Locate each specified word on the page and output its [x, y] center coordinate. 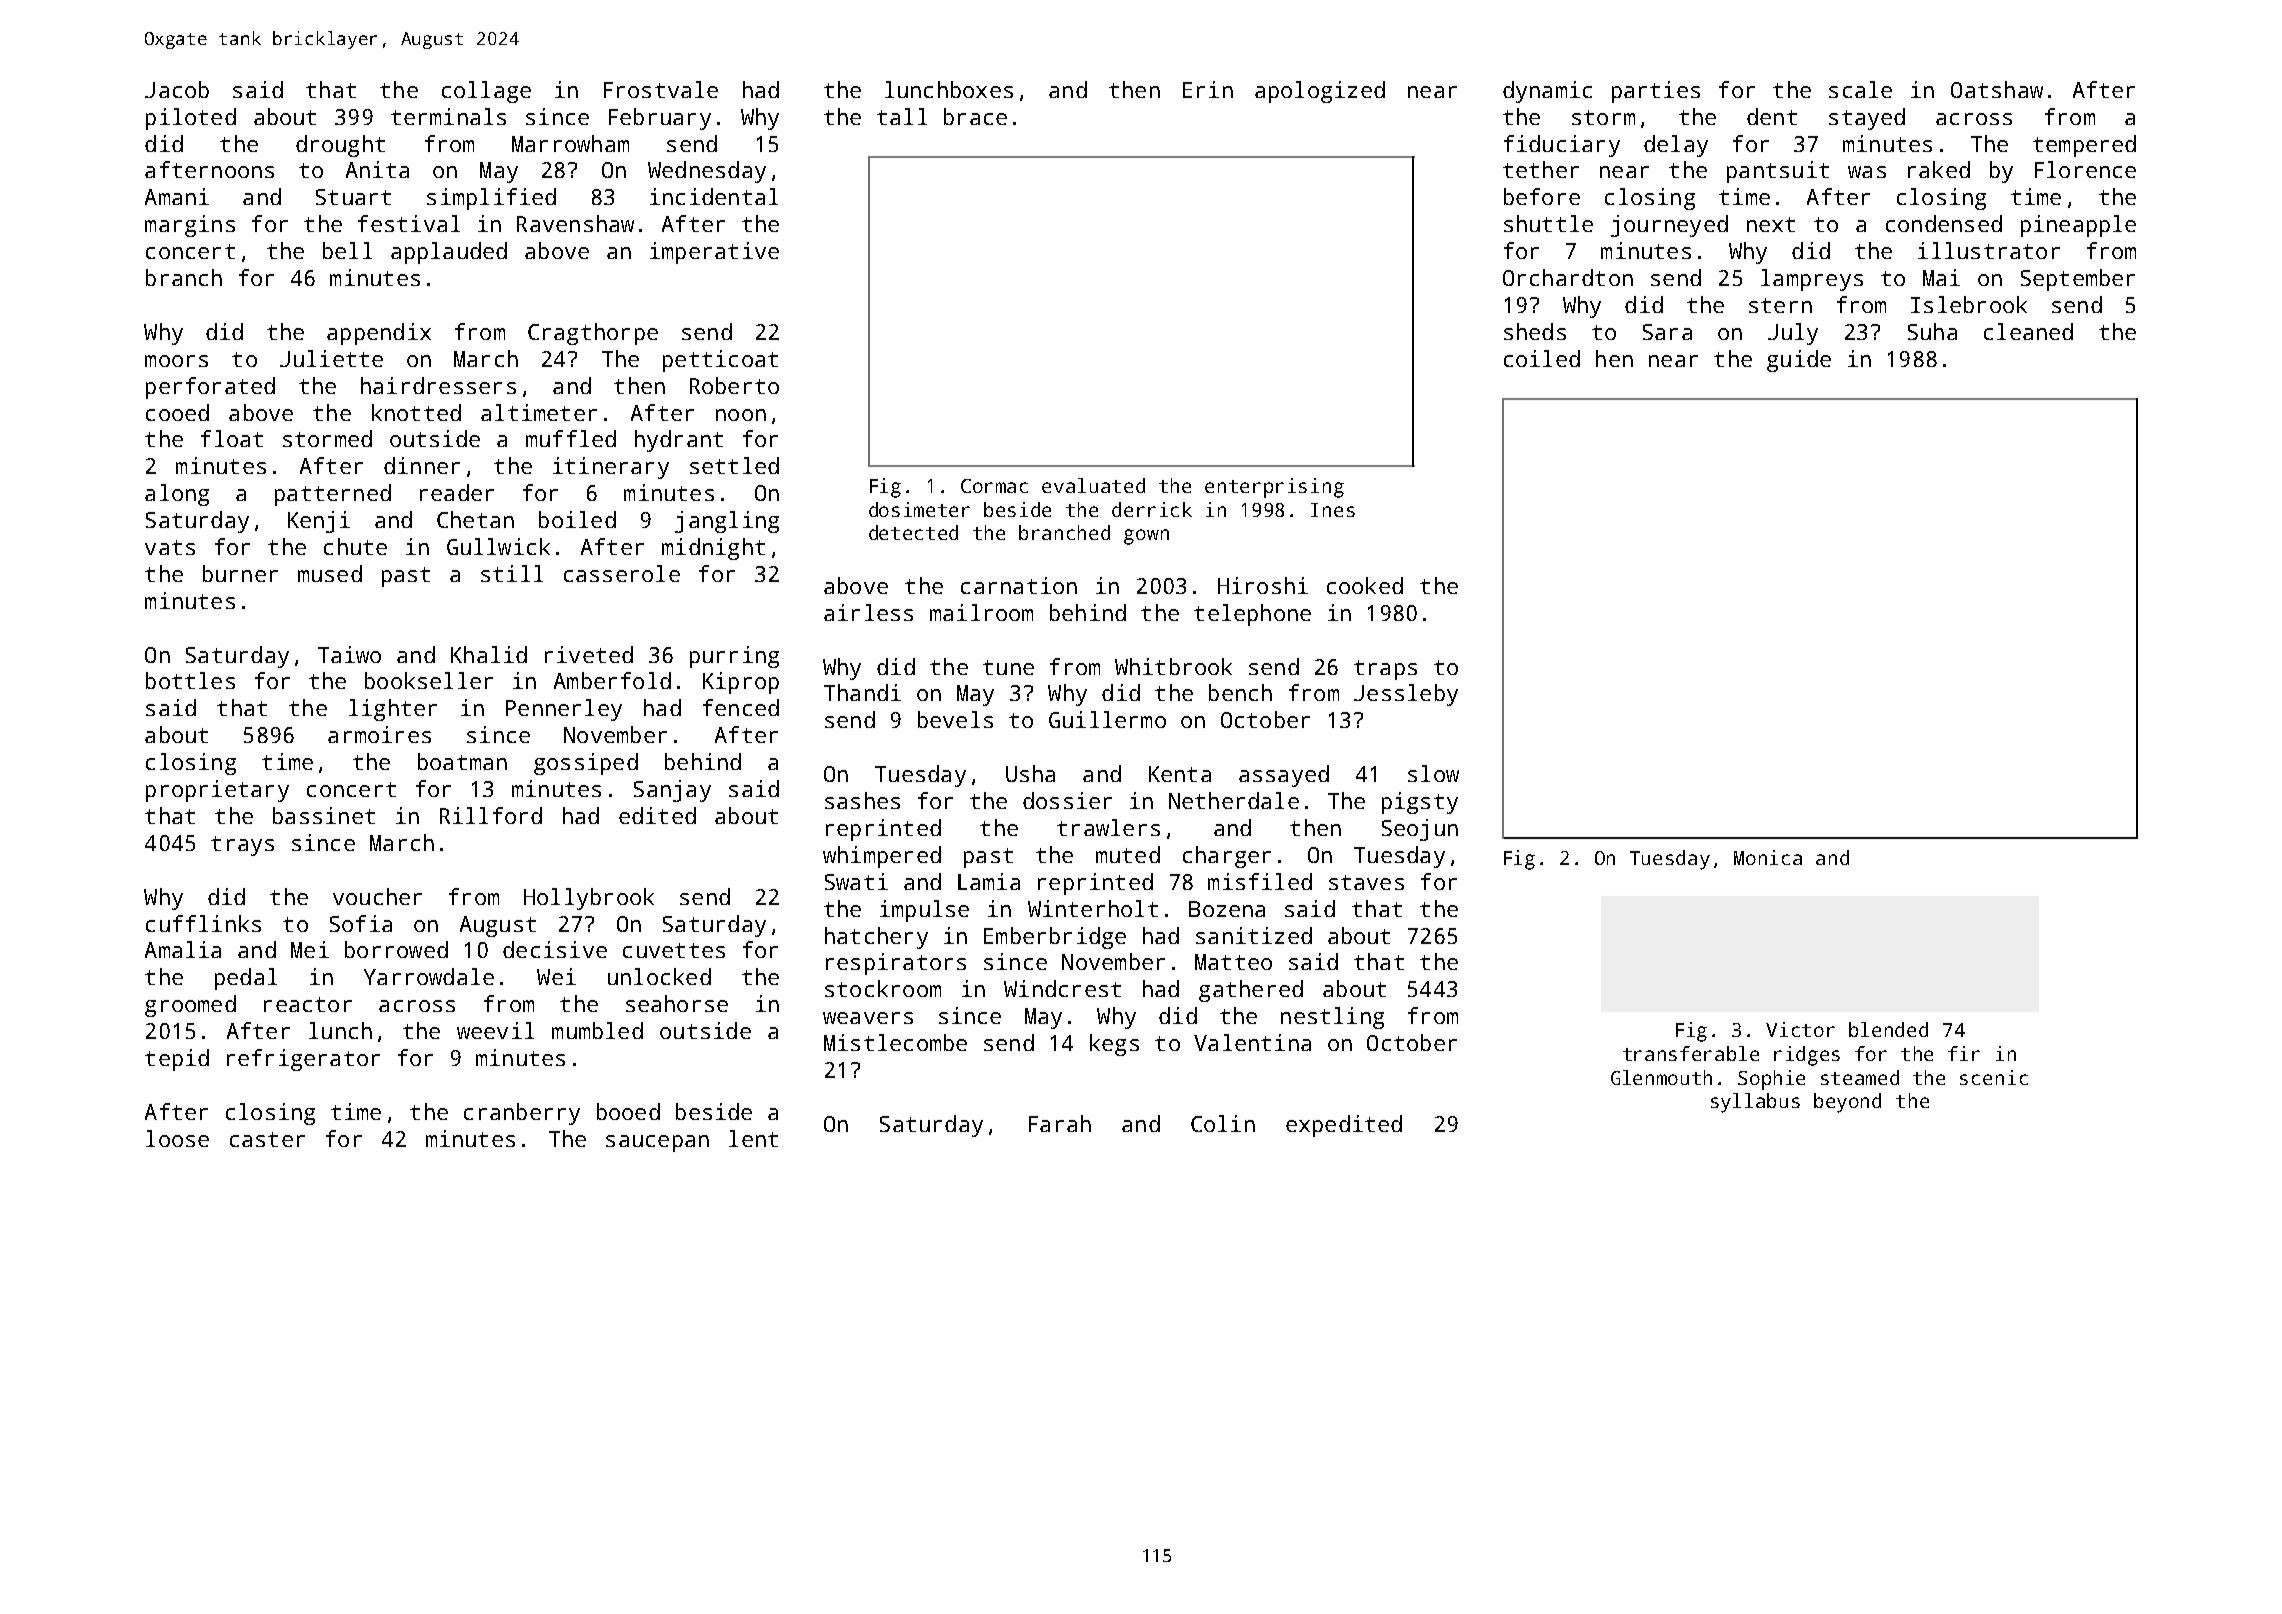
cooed [177, 412]
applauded [449, 253]
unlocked [659, 976]
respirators [896, 964]
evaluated [1093, 485]
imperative [714, 253]
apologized [1320, 92]
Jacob [177, 89]
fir [1964, 1053]
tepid [177, 1060]
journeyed [1669, 226]
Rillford [491, 815]
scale [1860, 89]
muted [1128, 854]
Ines [1333, 510]
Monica [1768, 857]
